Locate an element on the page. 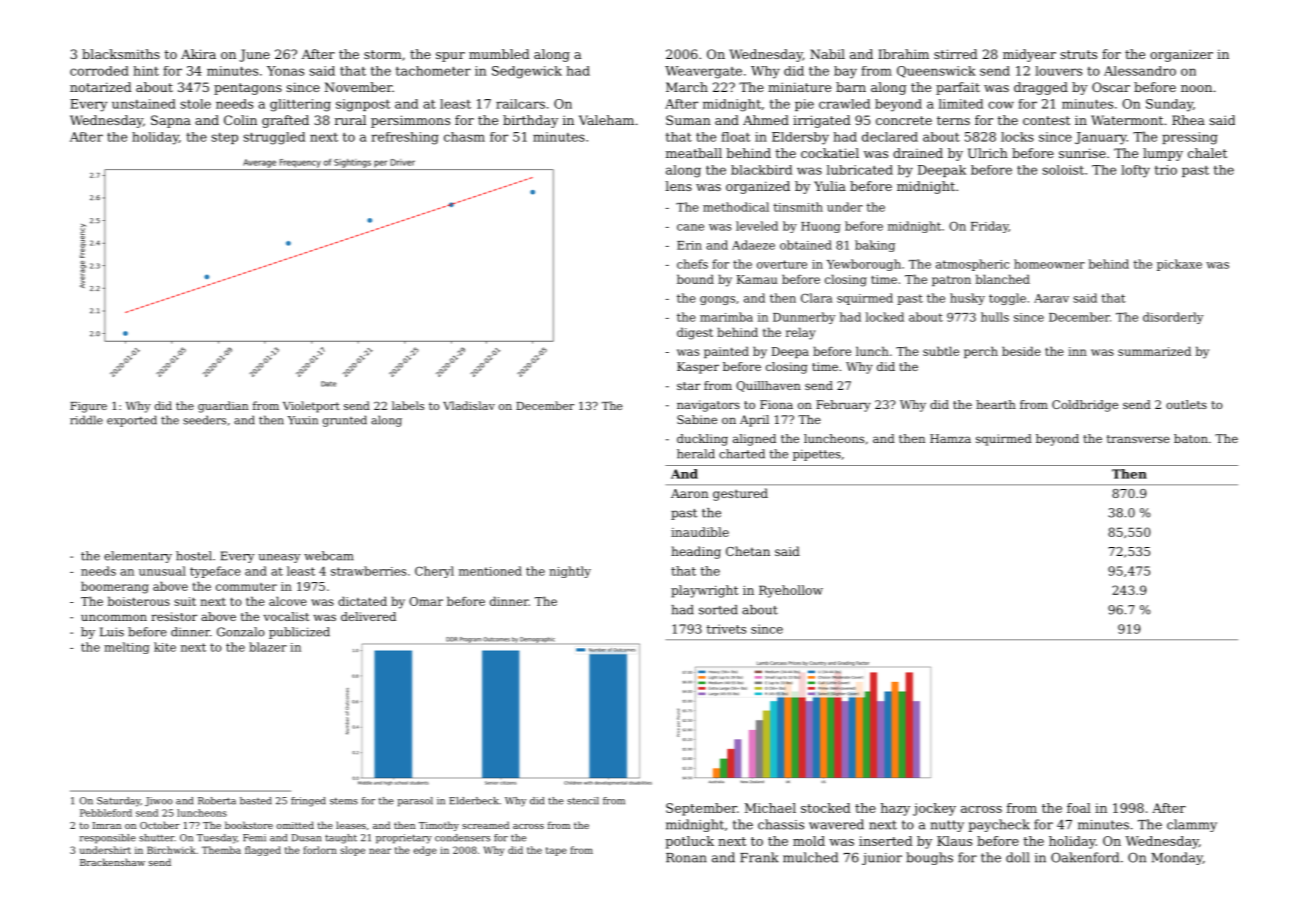 Image resolution: width=1308 pixels, height=924 pixels. grunted is located at coordinates (345, 421).
